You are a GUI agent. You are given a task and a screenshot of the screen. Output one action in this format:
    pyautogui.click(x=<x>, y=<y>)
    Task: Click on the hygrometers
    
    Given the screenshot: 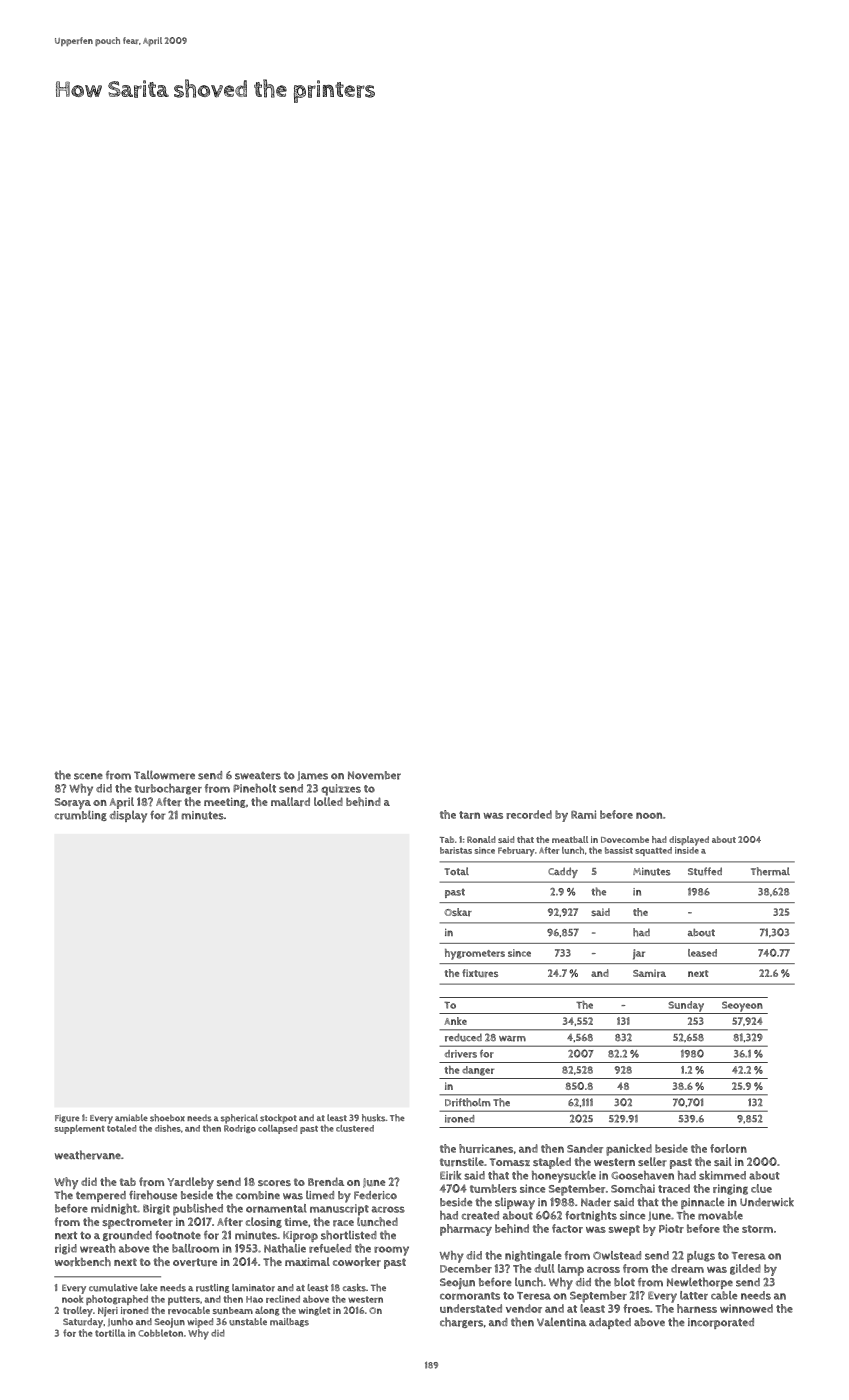 What is the action you would take?
    pyautogui.click(x=475, y=954)
